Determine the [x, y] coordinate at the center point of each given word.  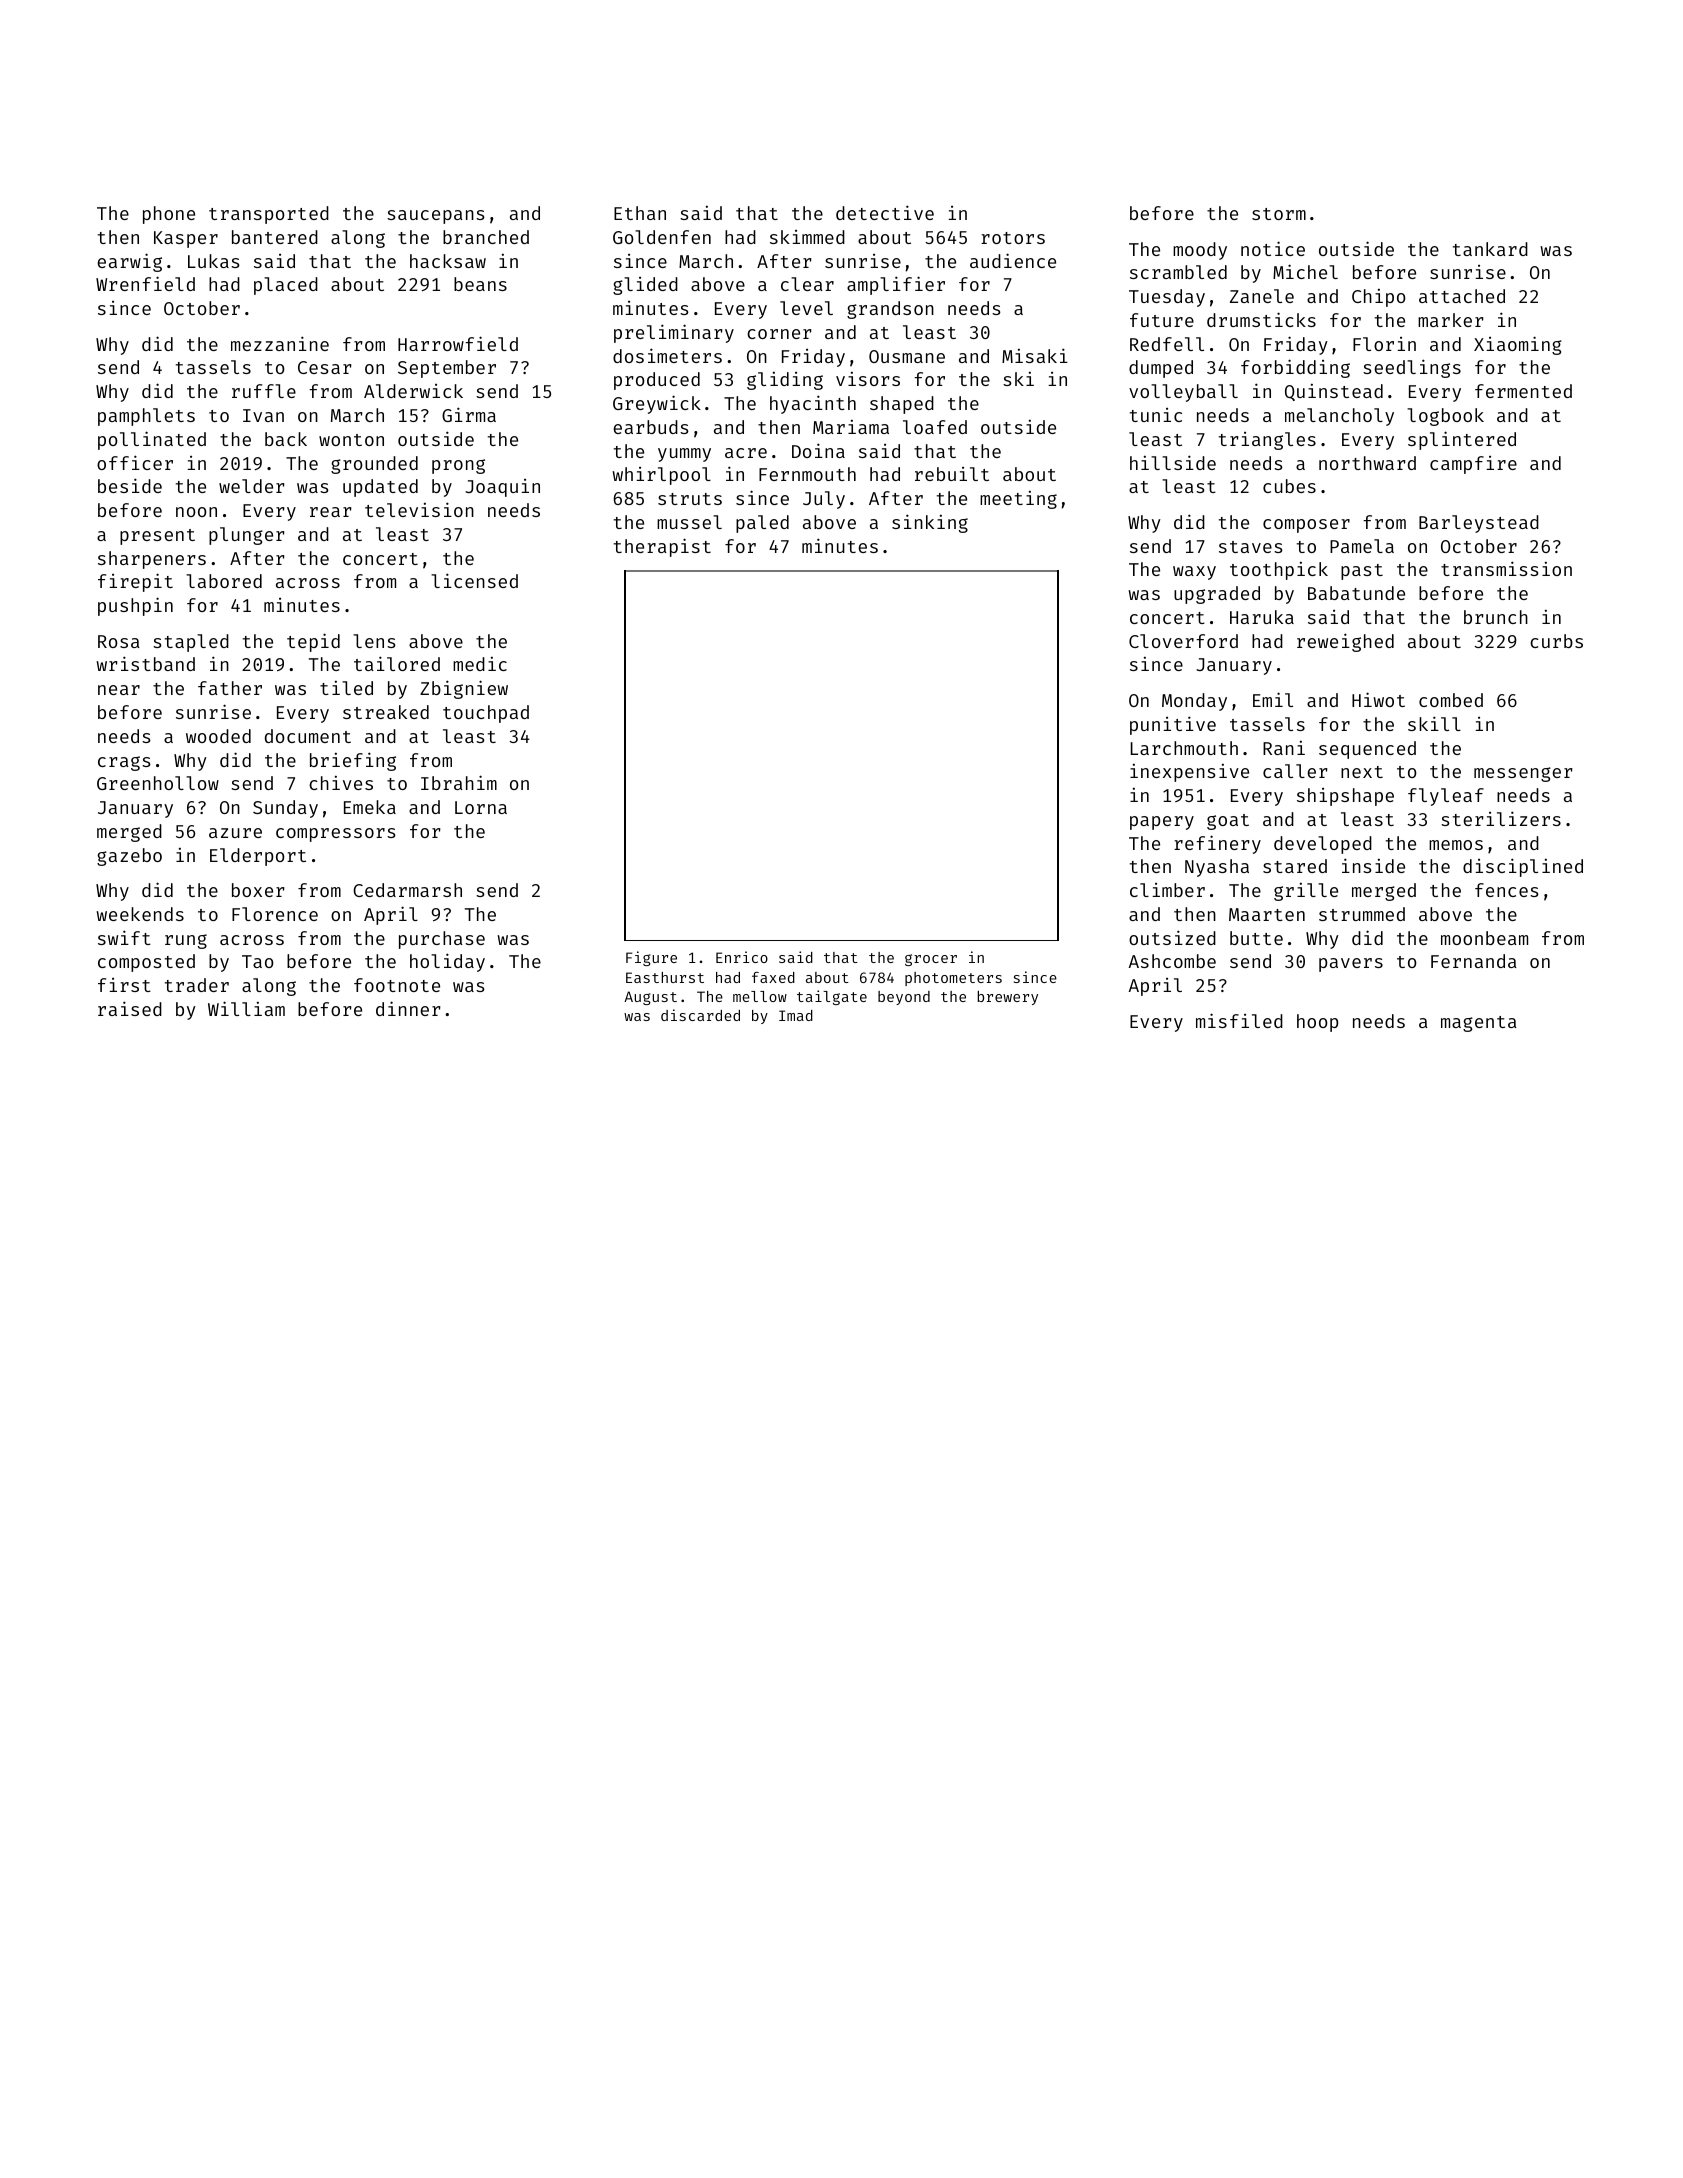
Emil [1273, 699]
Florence [275, 914]
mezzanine [280, 343]
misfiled [1239, 1020]
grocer [931, 960]
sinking [930, 523]
